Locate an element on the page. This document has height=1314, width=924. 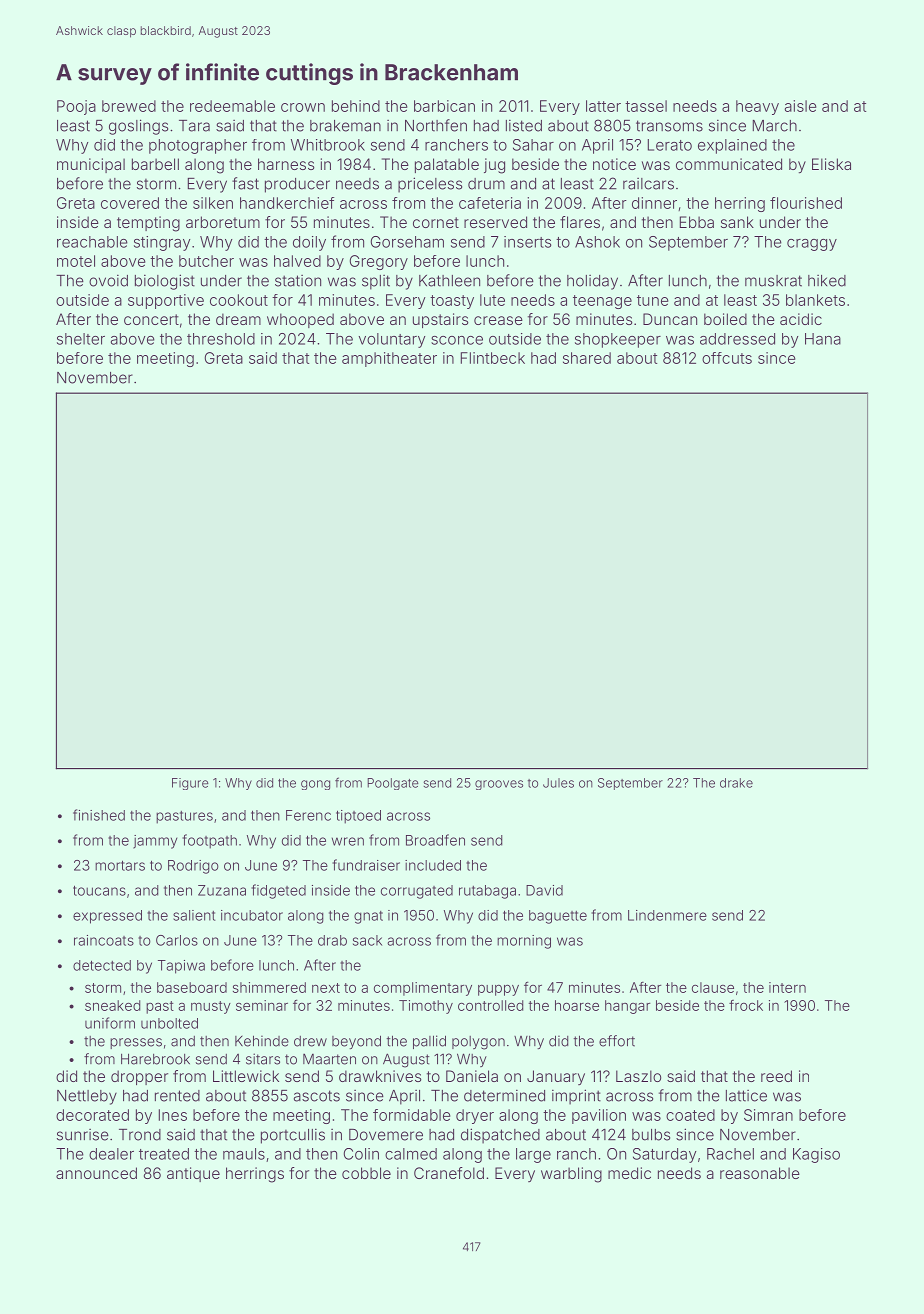
railcars is located at coordinates (648, 184).
